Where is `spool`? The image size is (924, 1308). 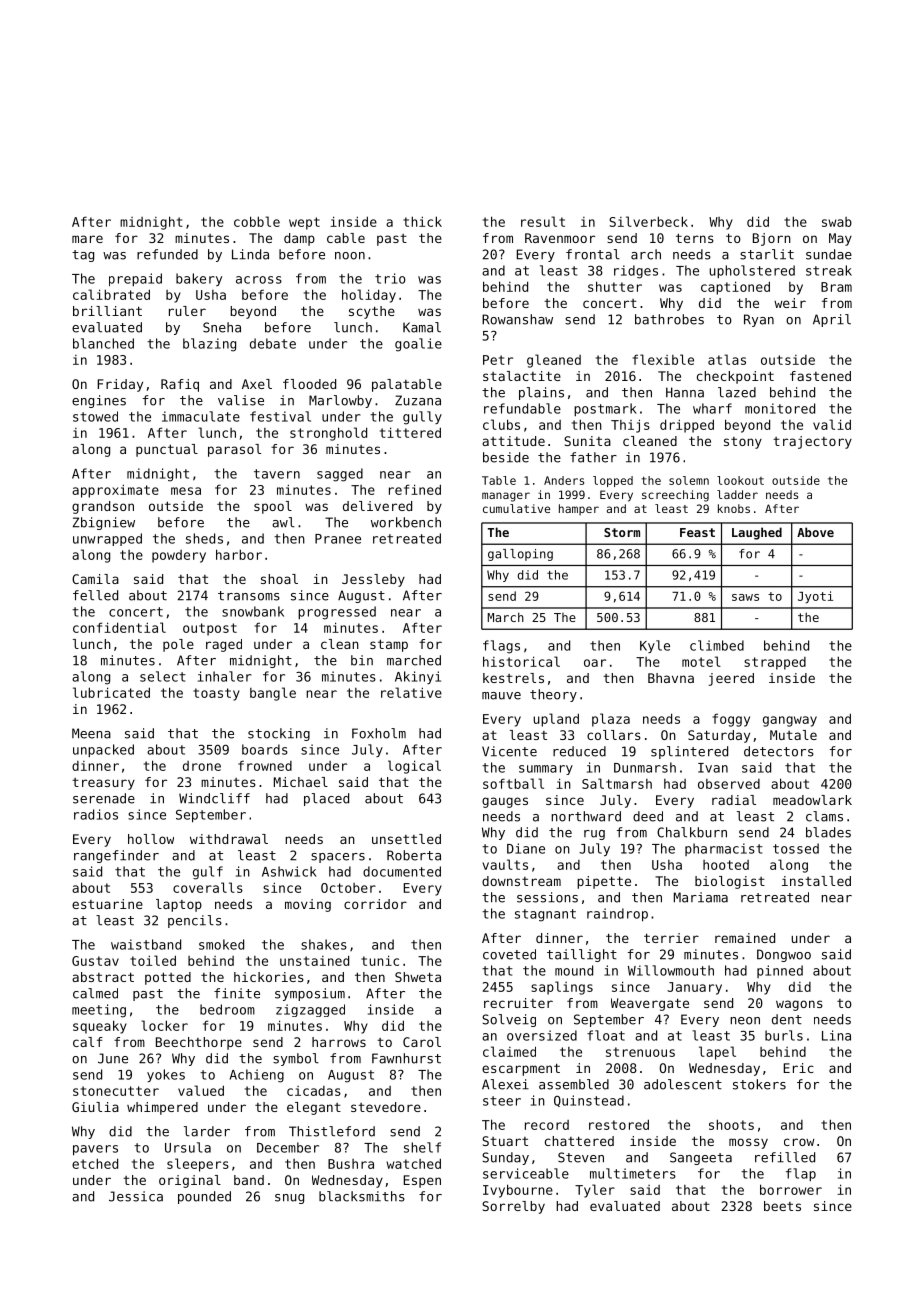
spool is located at coordinates (273, 507).
